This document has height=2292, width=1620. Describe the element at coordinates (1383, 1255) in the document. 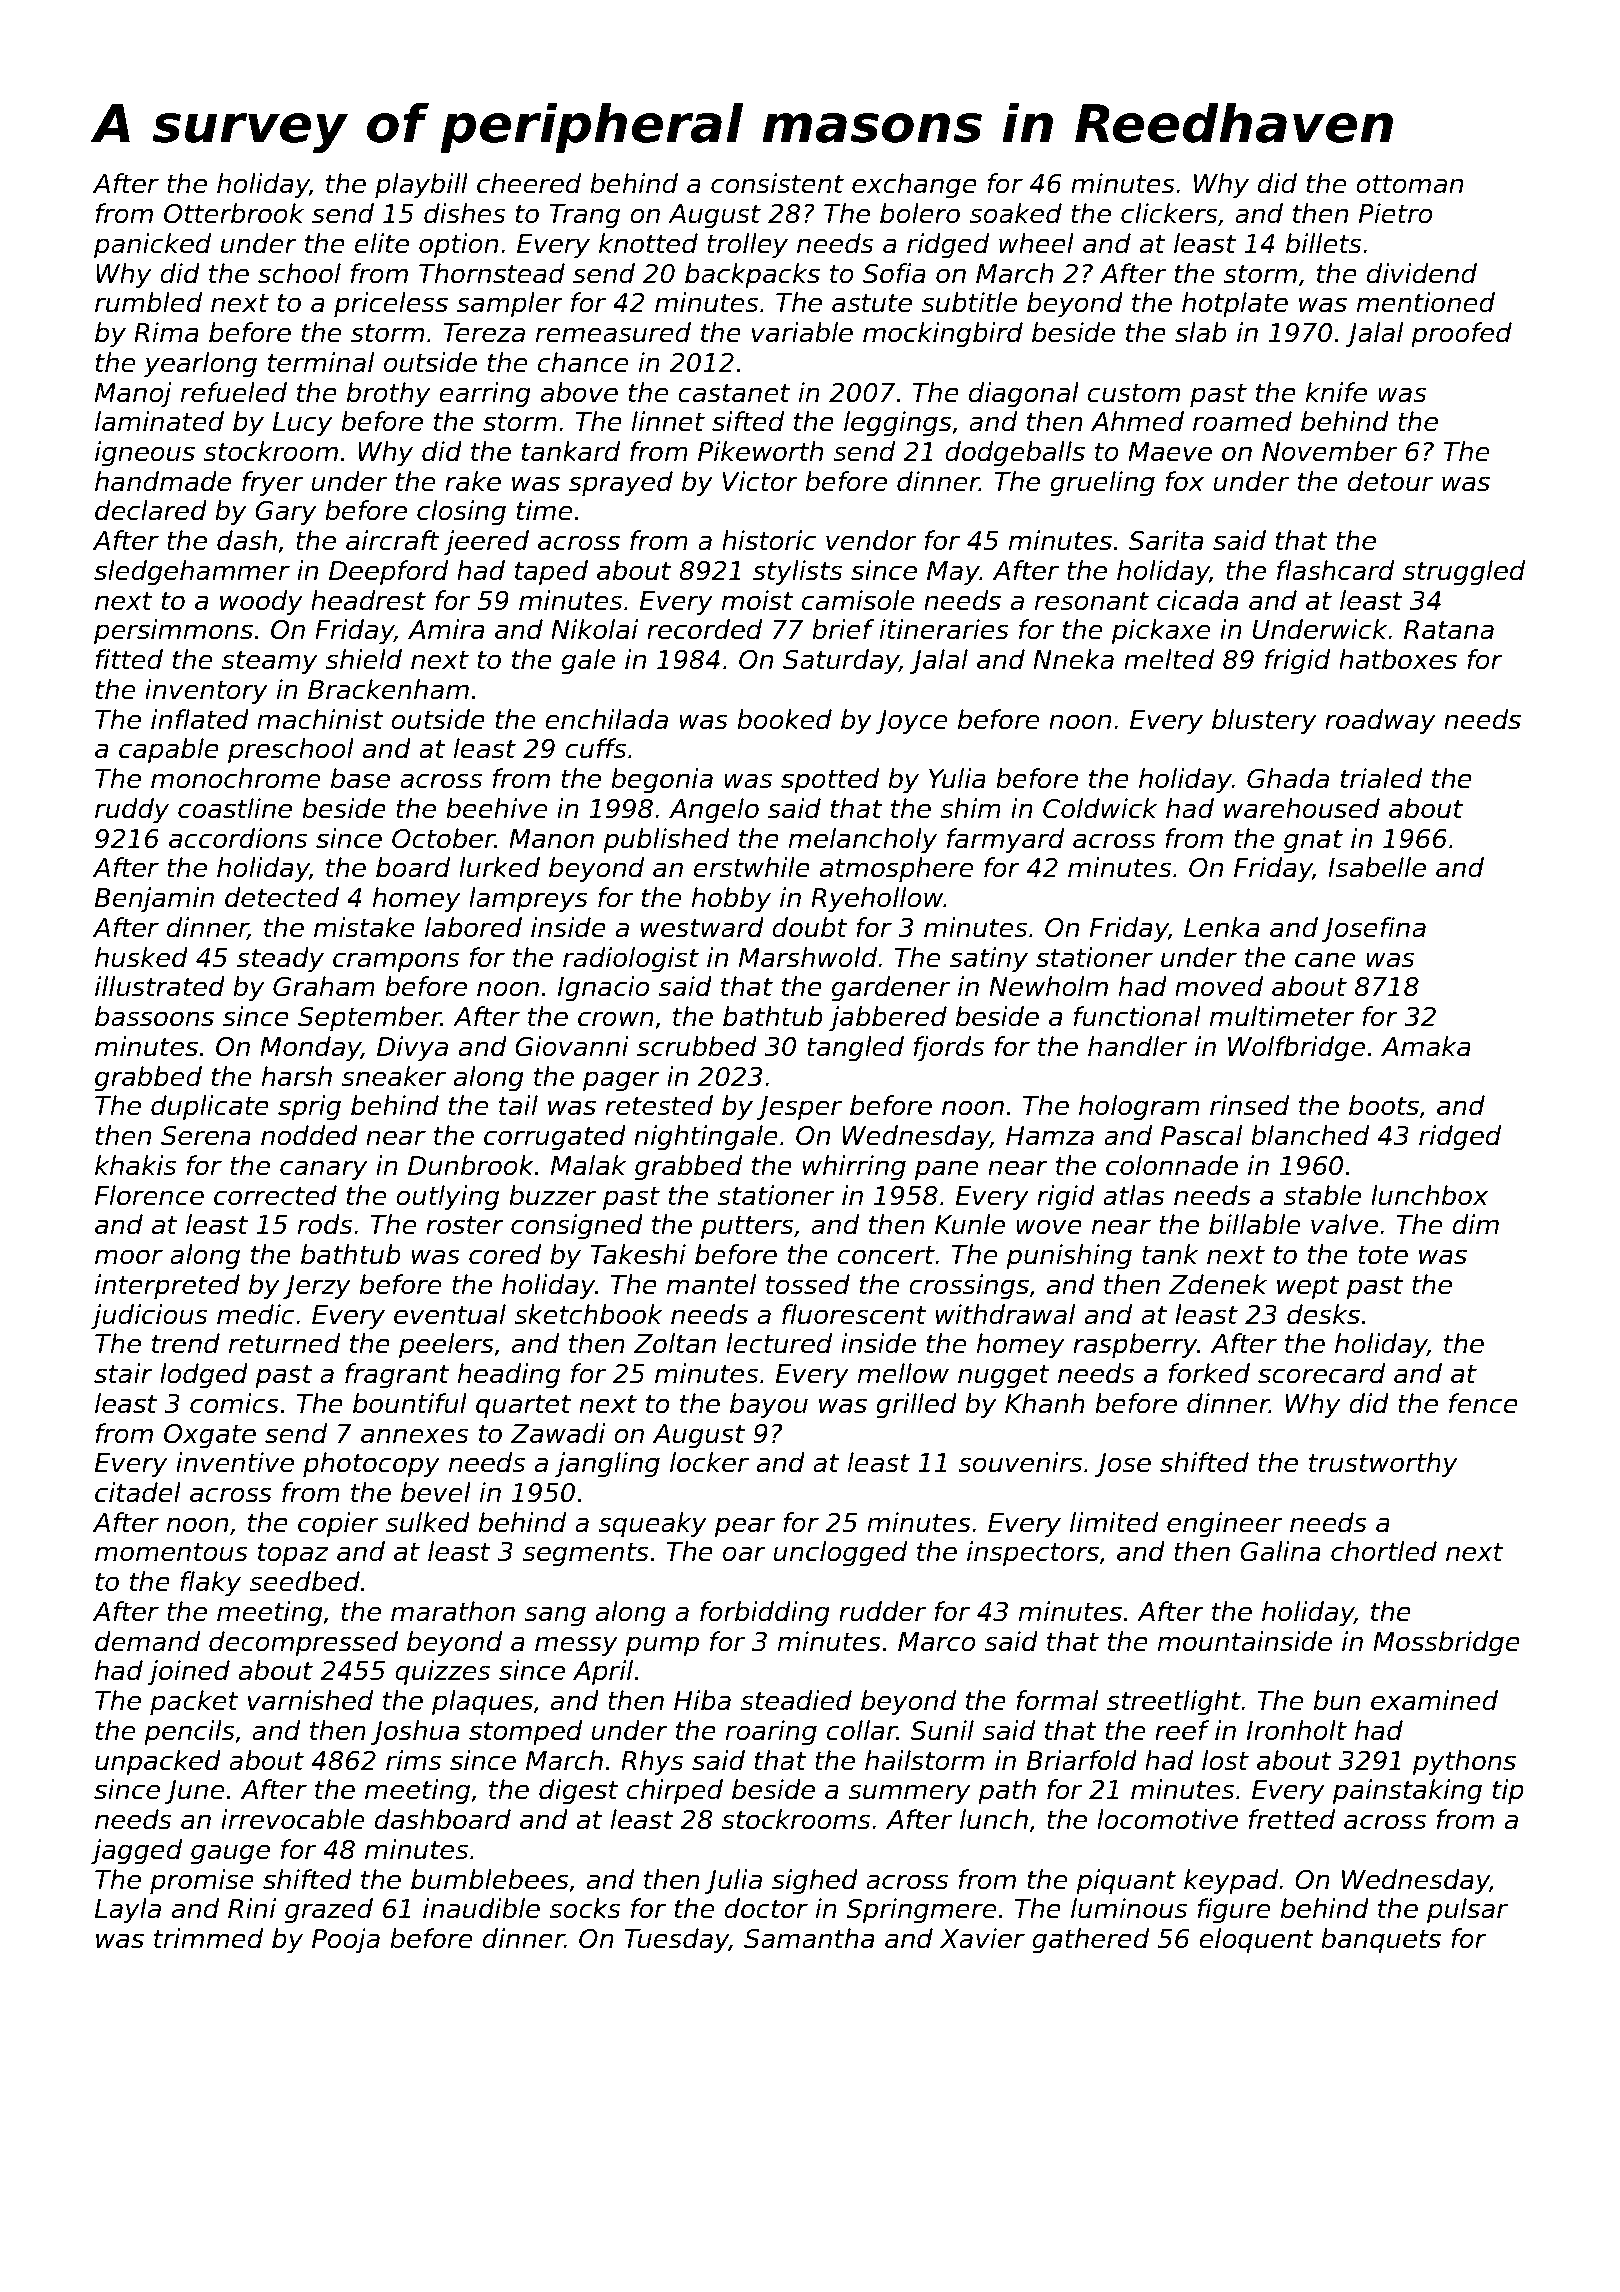

I see `tote` at that location.
